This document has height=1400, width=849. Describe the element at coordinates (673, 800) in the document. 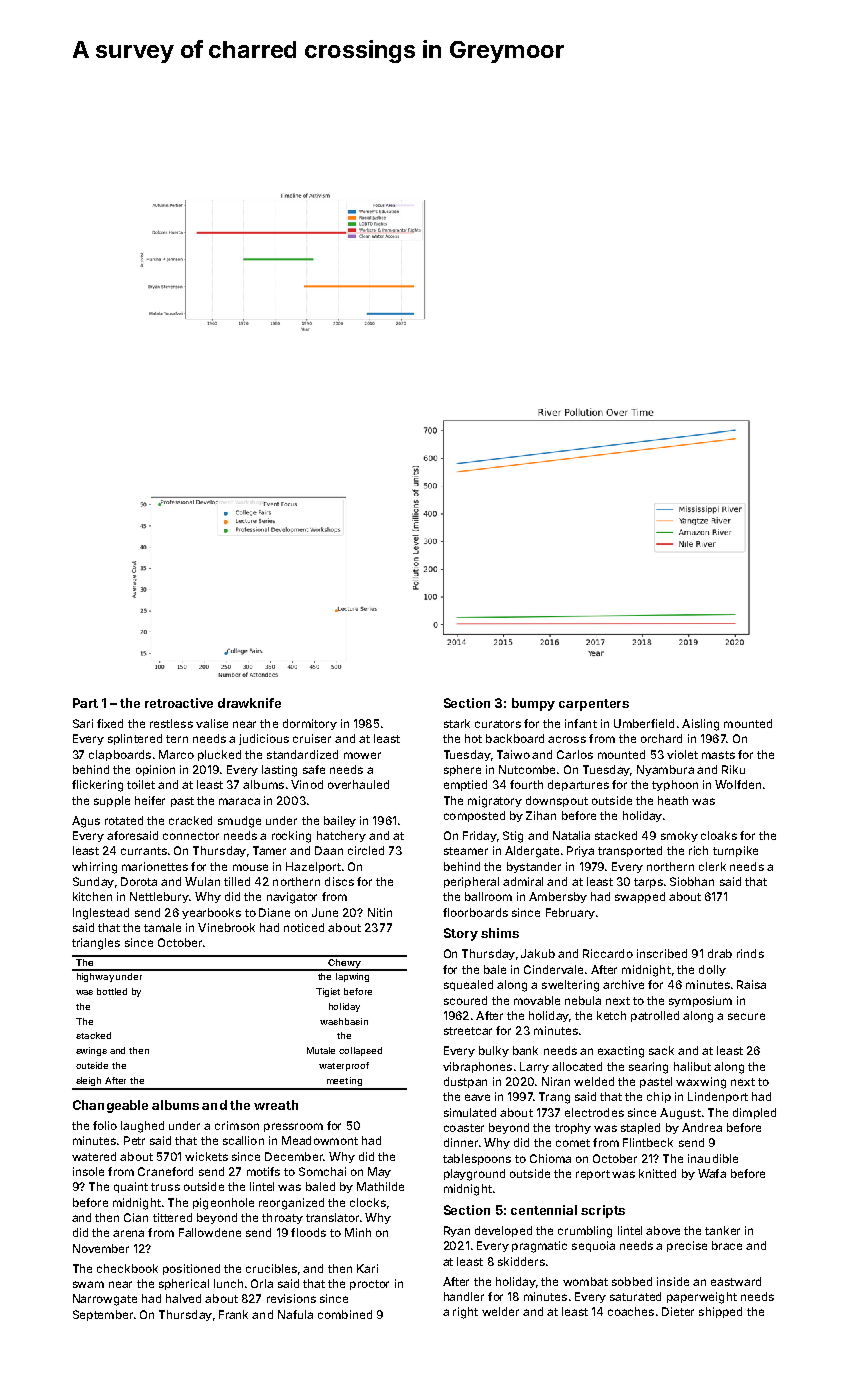

I see `heath` at that location.
